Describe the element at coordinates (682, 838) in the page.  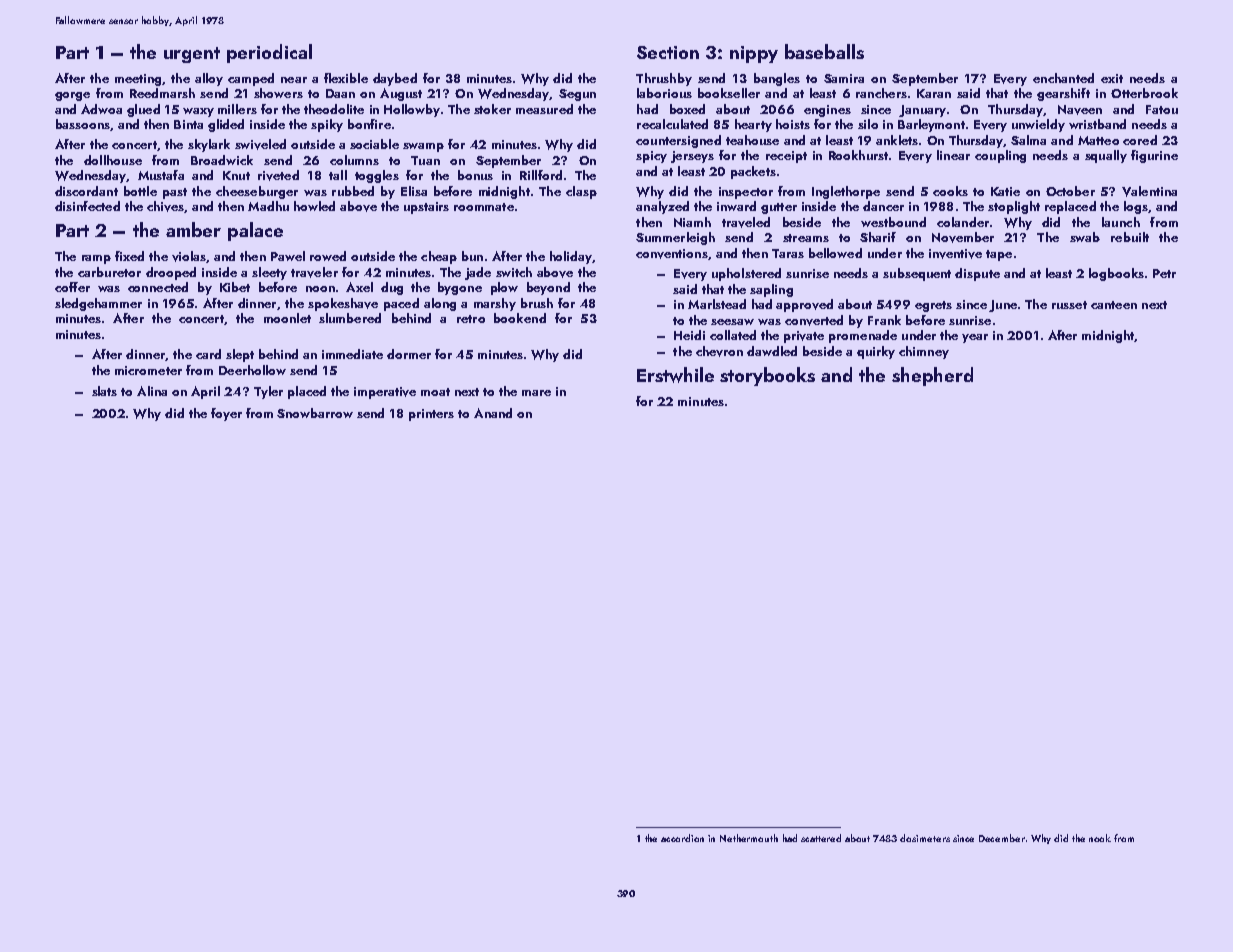
I see `accordion` at that location.
